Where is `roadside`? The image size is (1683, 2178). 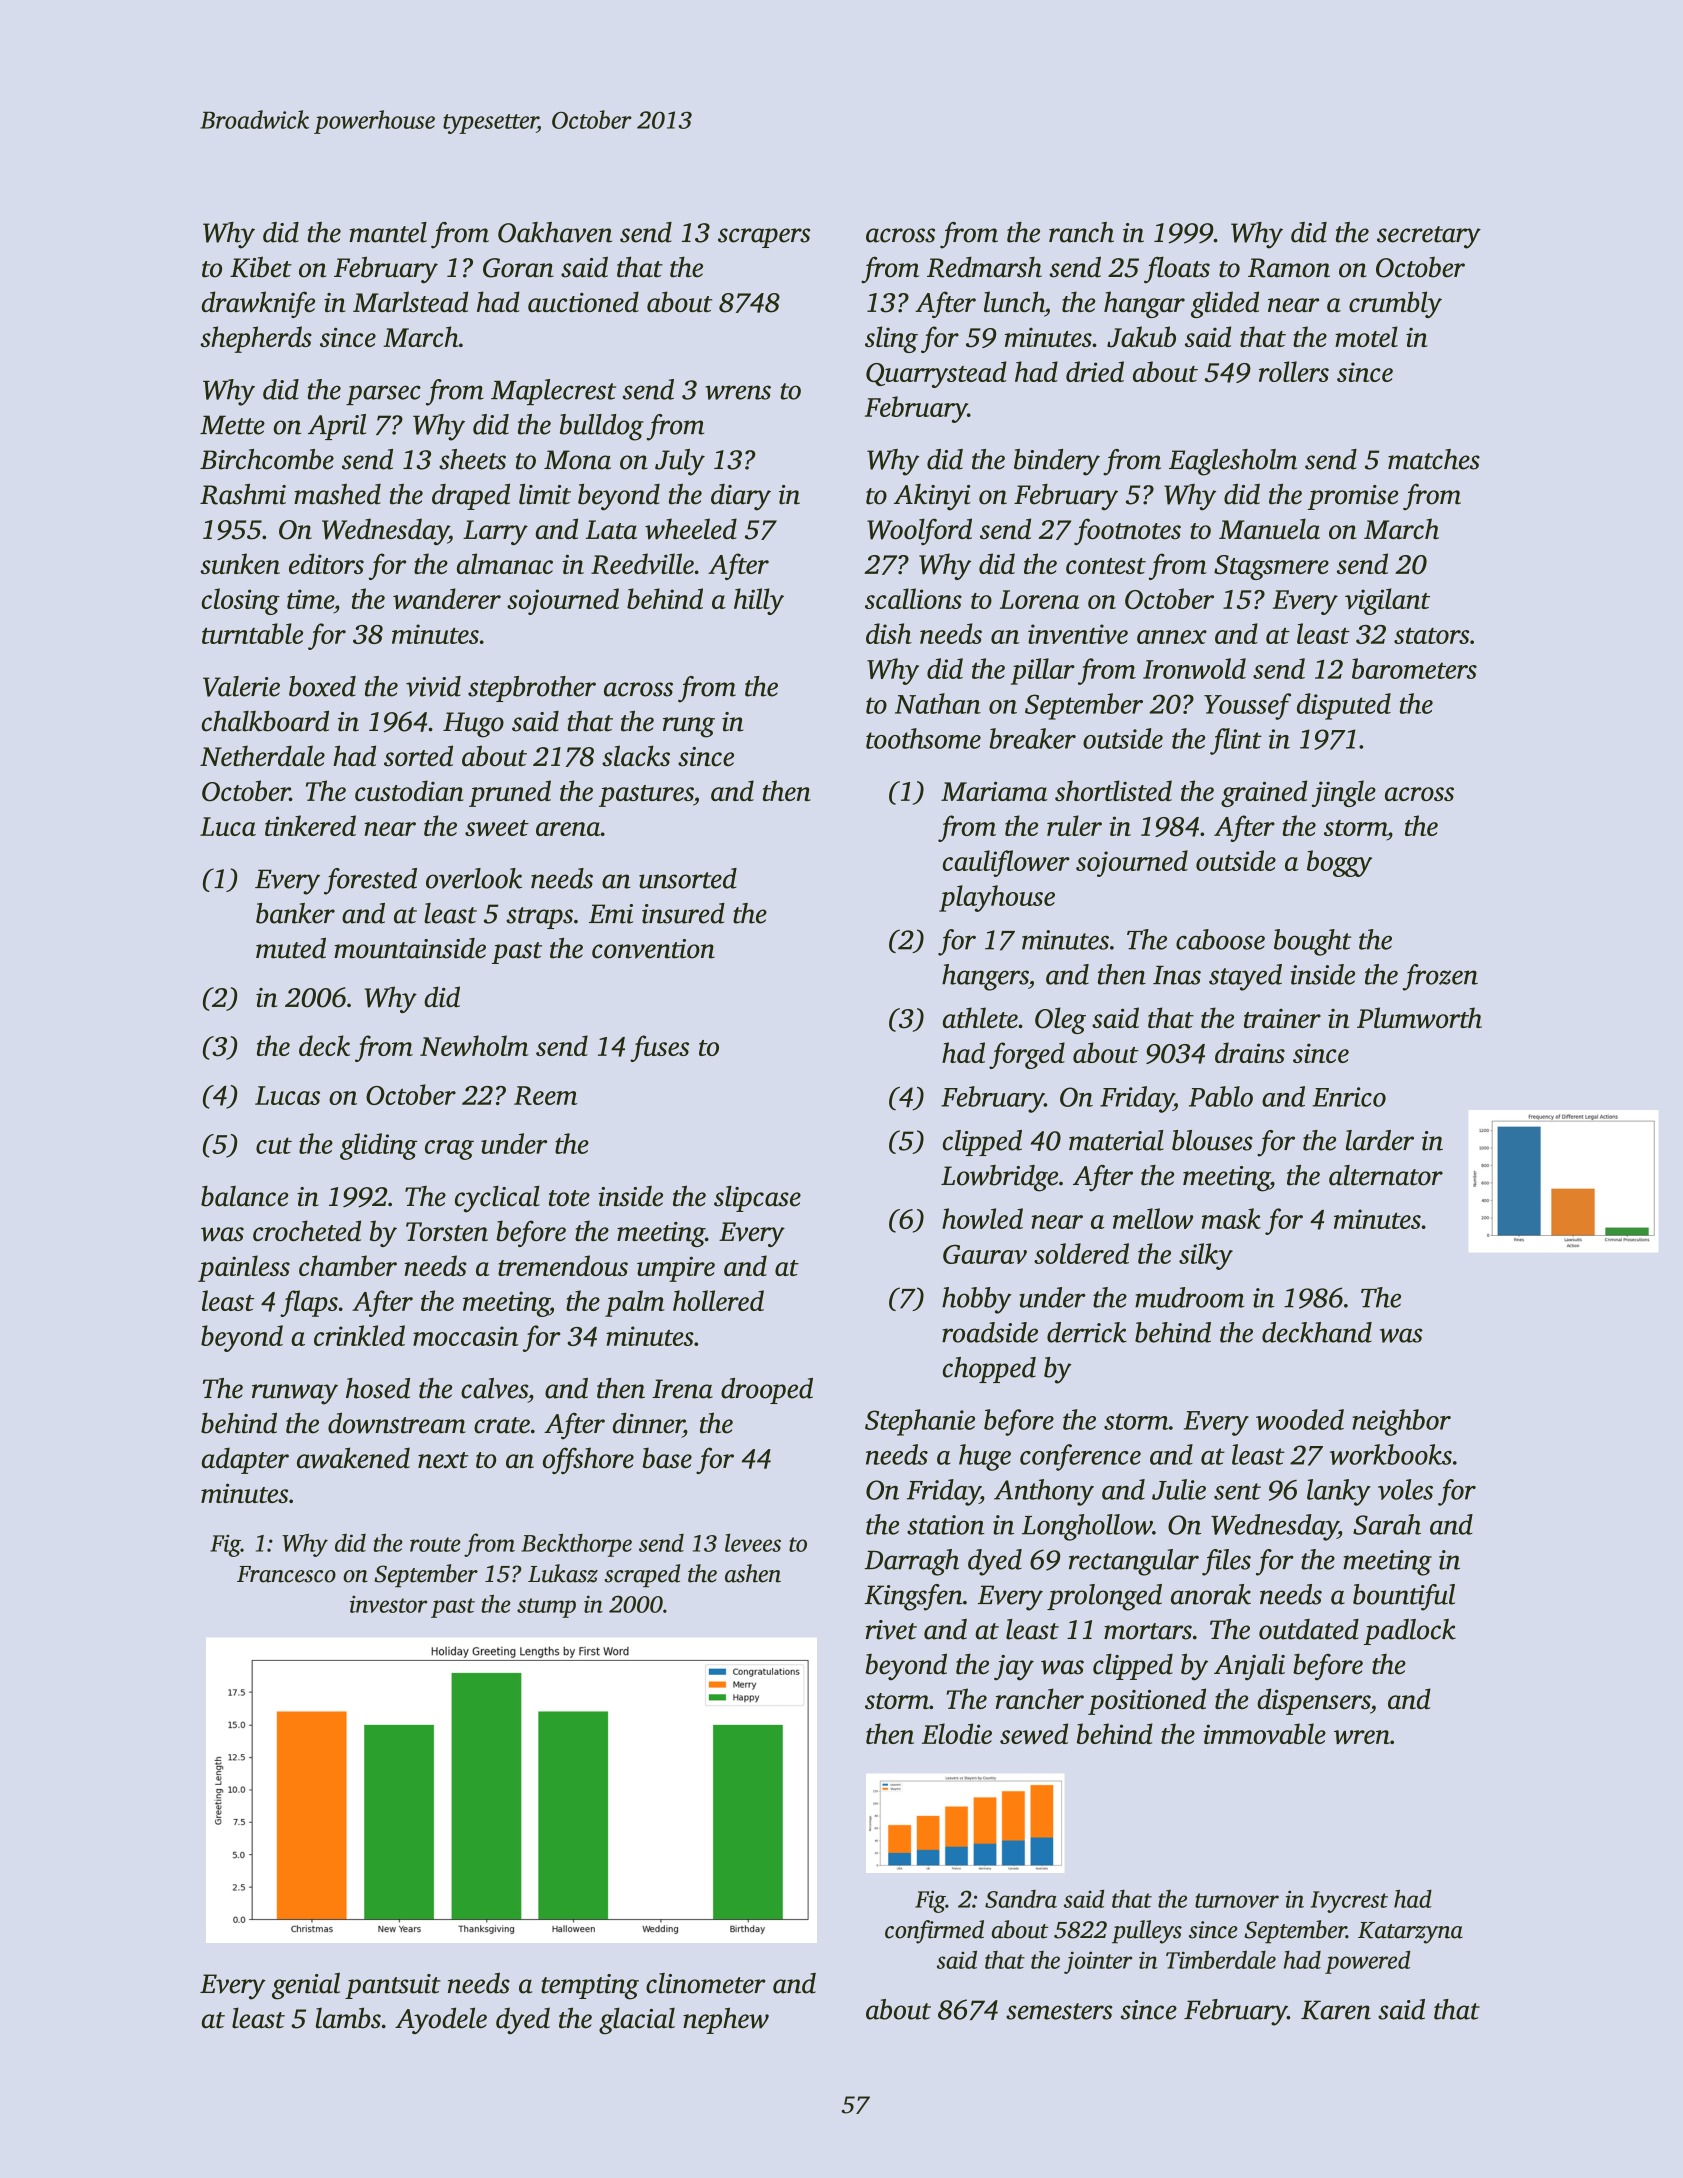 roadside is located at coordinates (990, 1332).
